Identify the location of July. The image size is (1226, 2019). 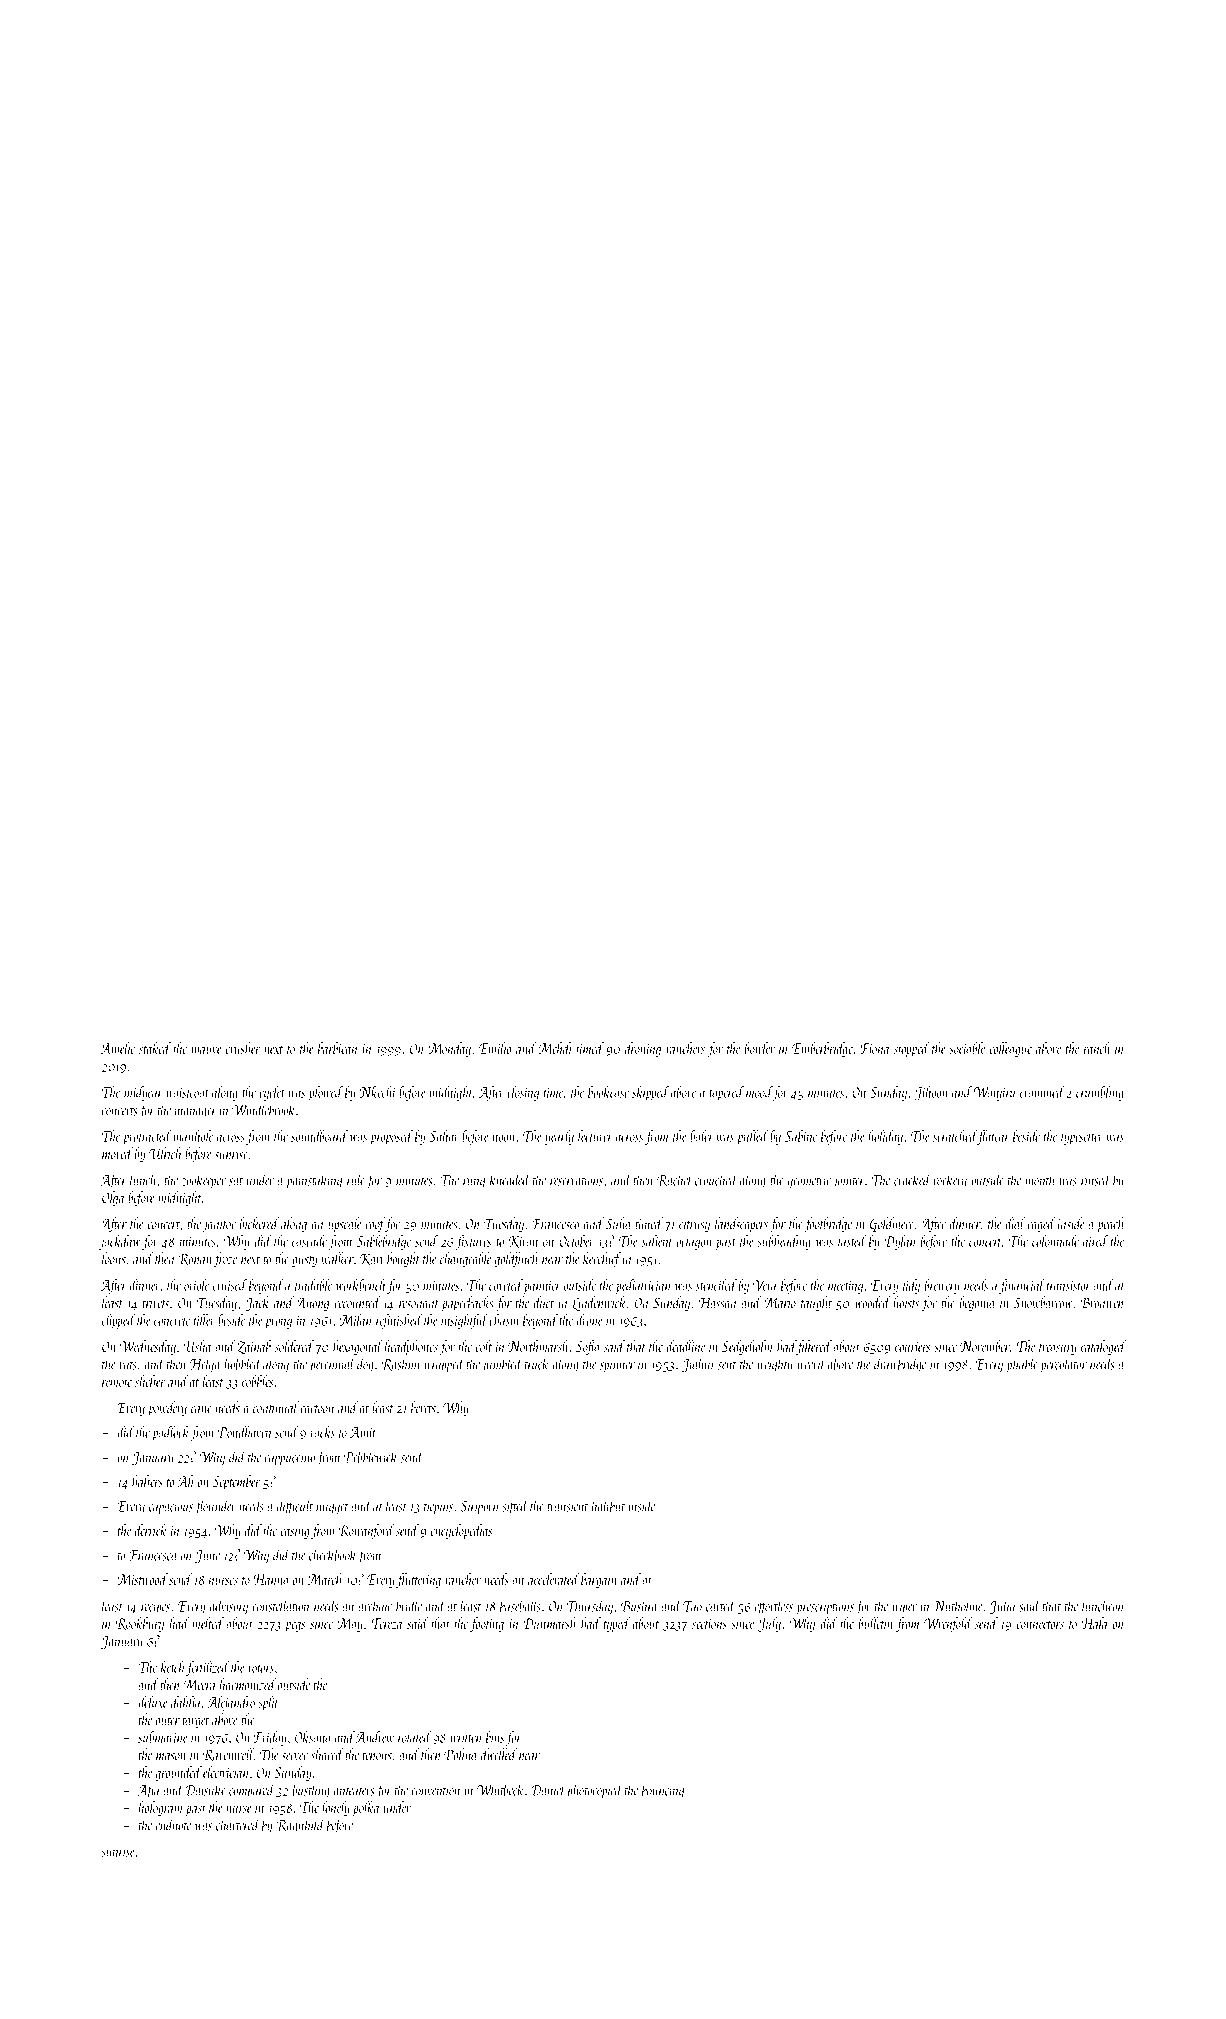
(769, 1624).
